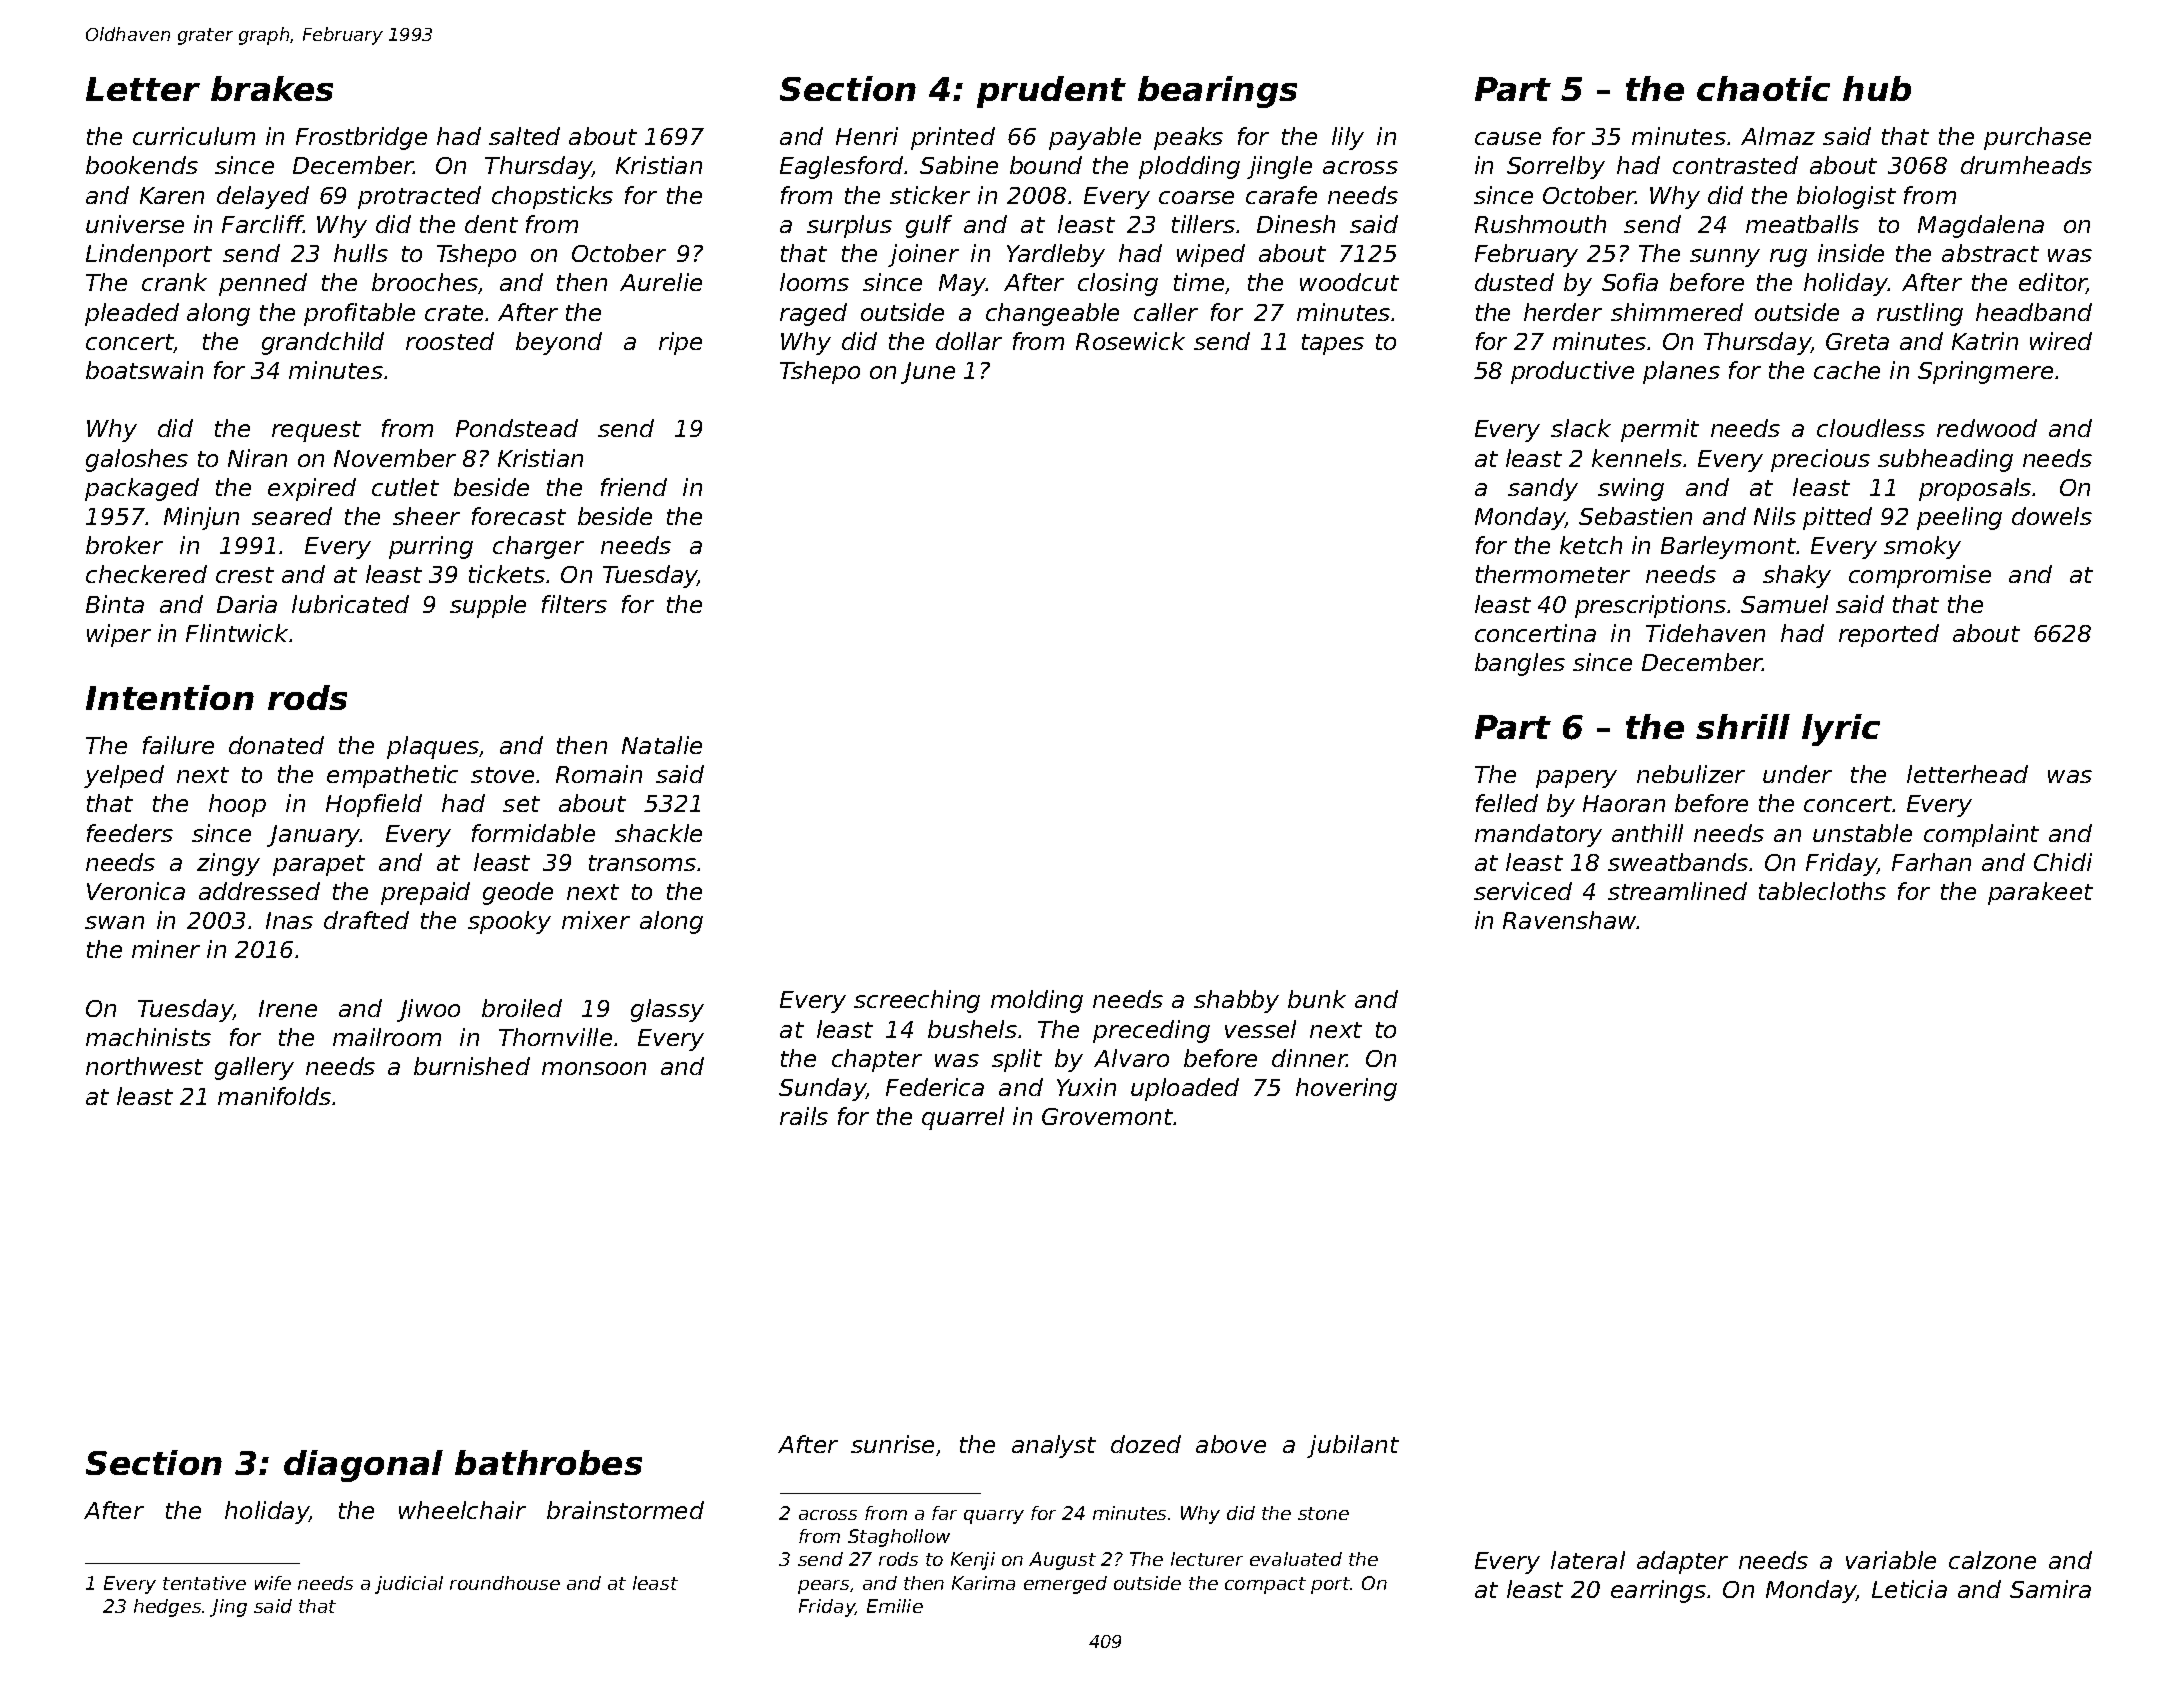 This screenshot has height=1683, width=2178. I want to click on tablecloths, so click(1822, 891).
